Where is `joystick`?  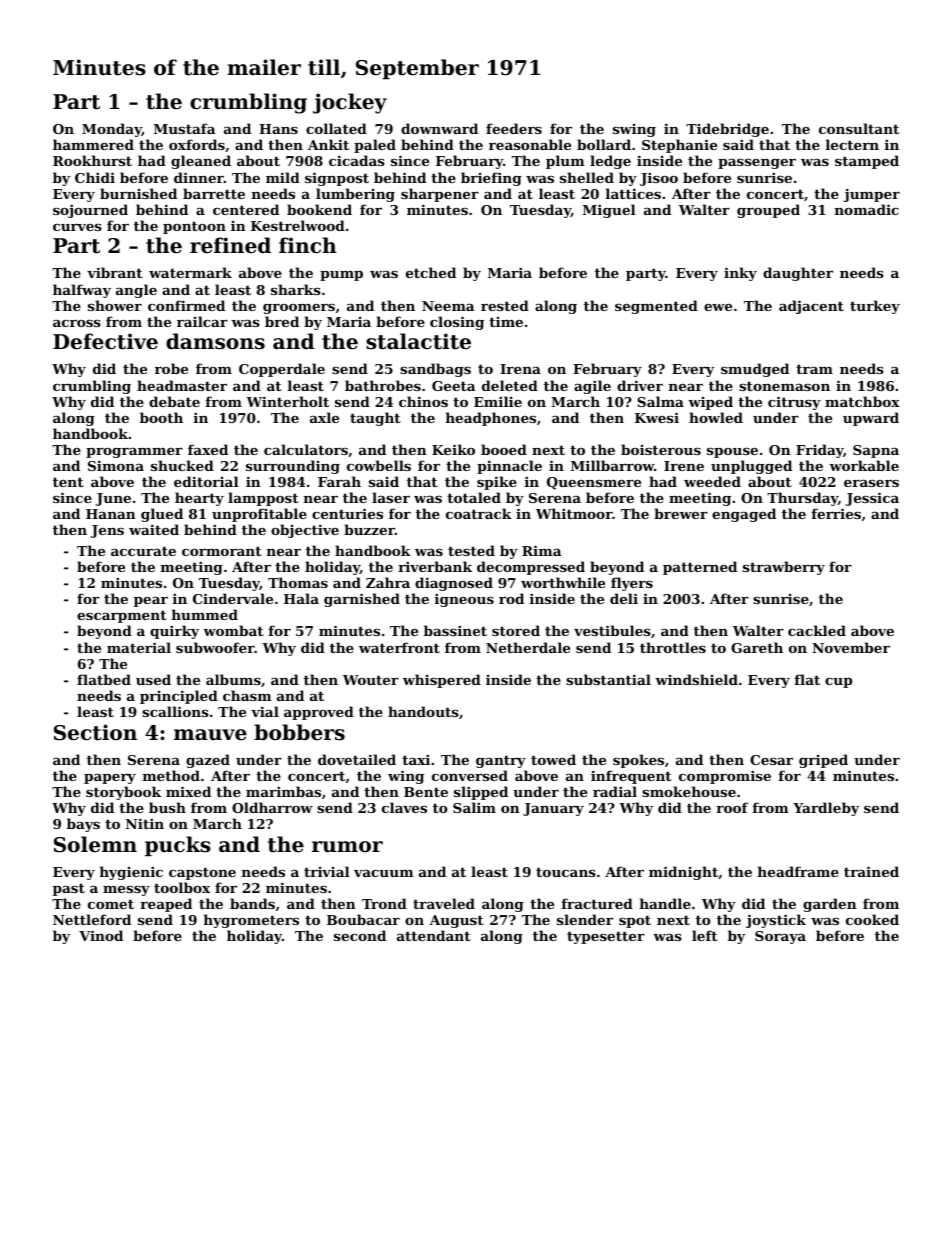 joystick is located at coordinates (776, 921).
